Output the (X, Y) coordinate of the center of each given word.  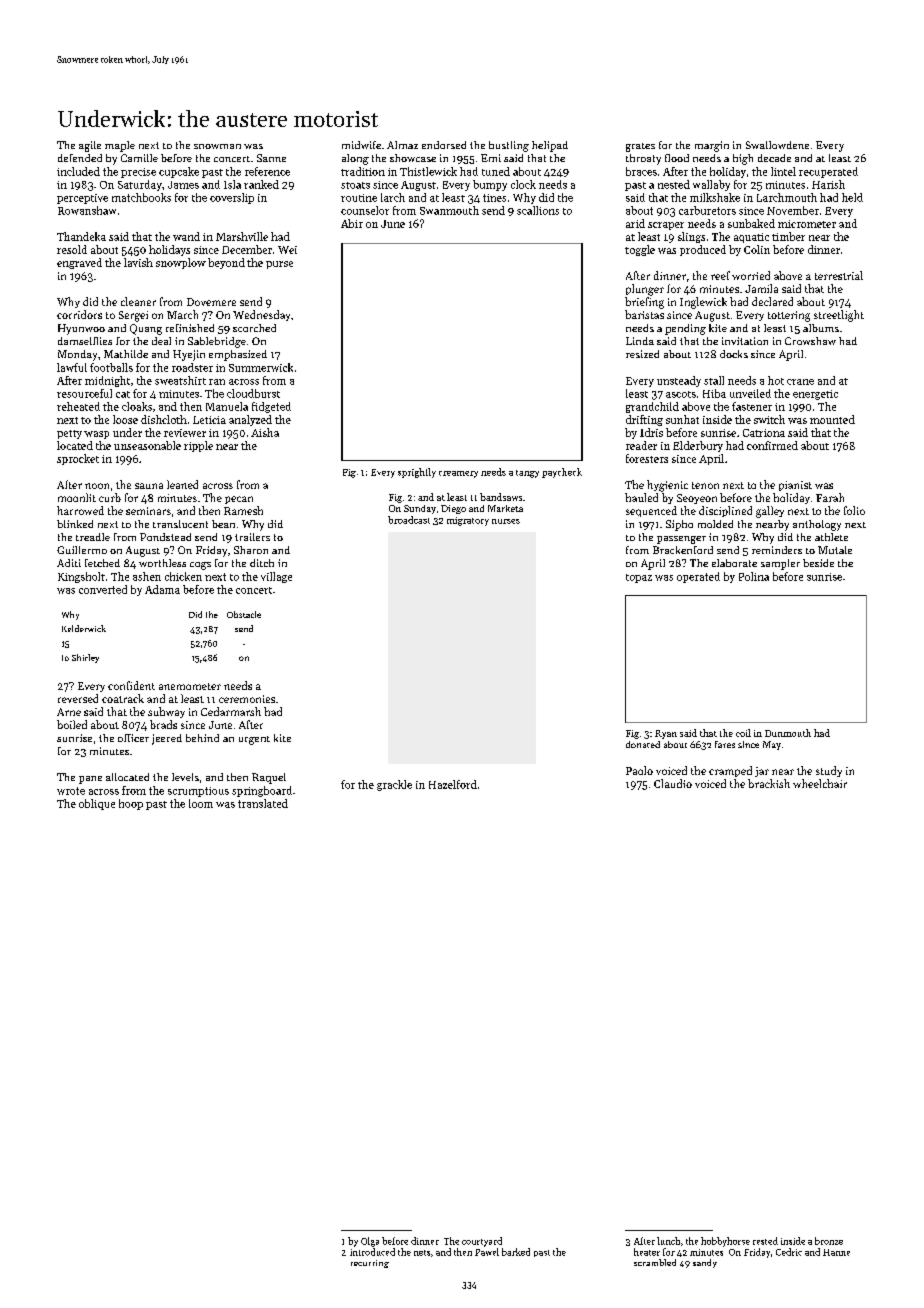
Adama (162, 589)
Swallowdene (777, 145)
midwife (361, 145)
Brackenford (683, 550)
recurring (370, 1264)
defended (80, 158)
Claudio (673, 783)
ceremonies (247, 699)
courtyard (482, 1242)
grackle (394, 785)
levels (185, 777)
